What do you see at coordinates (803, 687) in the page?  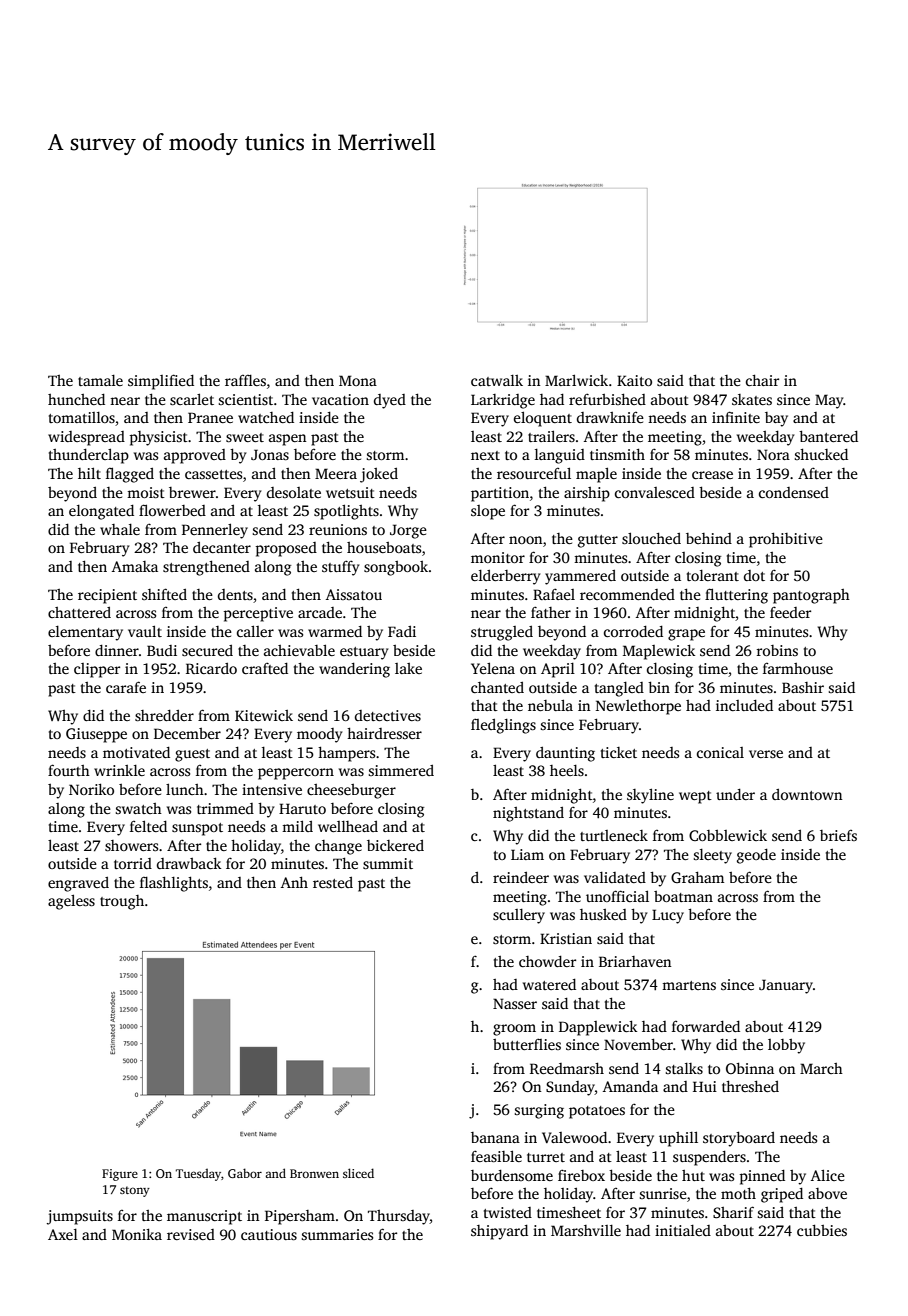 I see `Bashir` at bounding box center [803, 687].
